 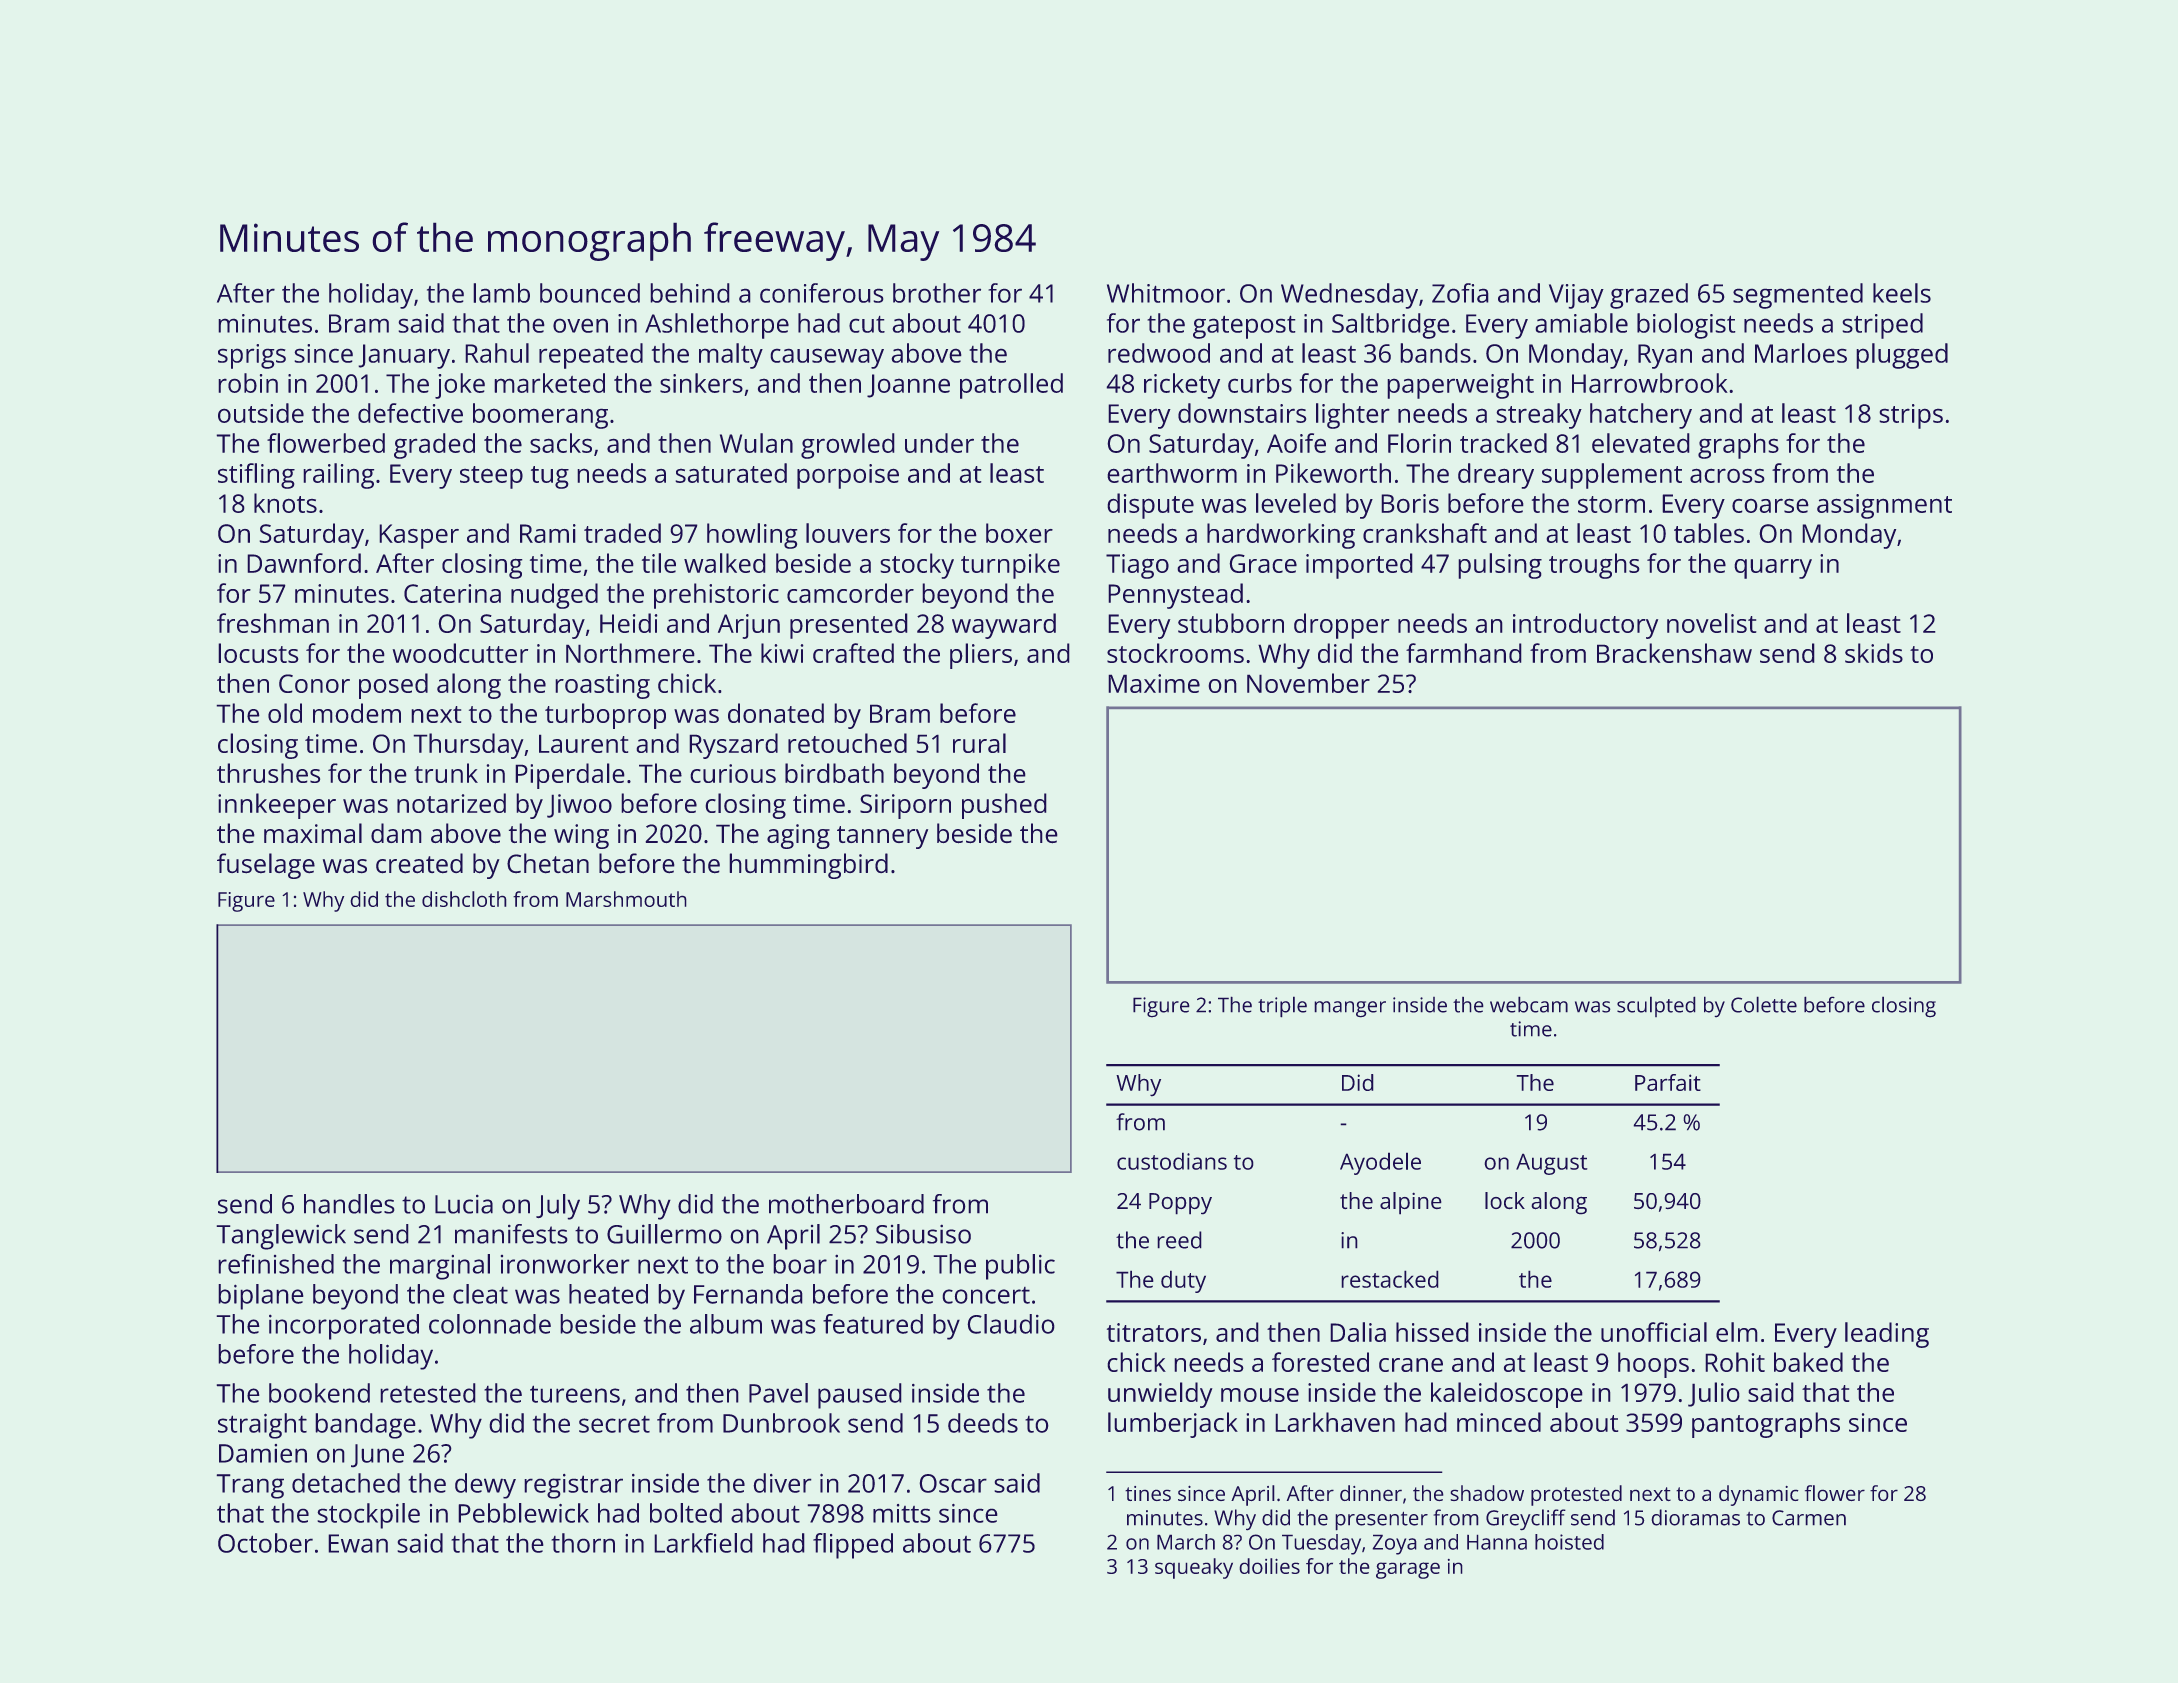 I want to click on oven, so click(x=580, y=326).
